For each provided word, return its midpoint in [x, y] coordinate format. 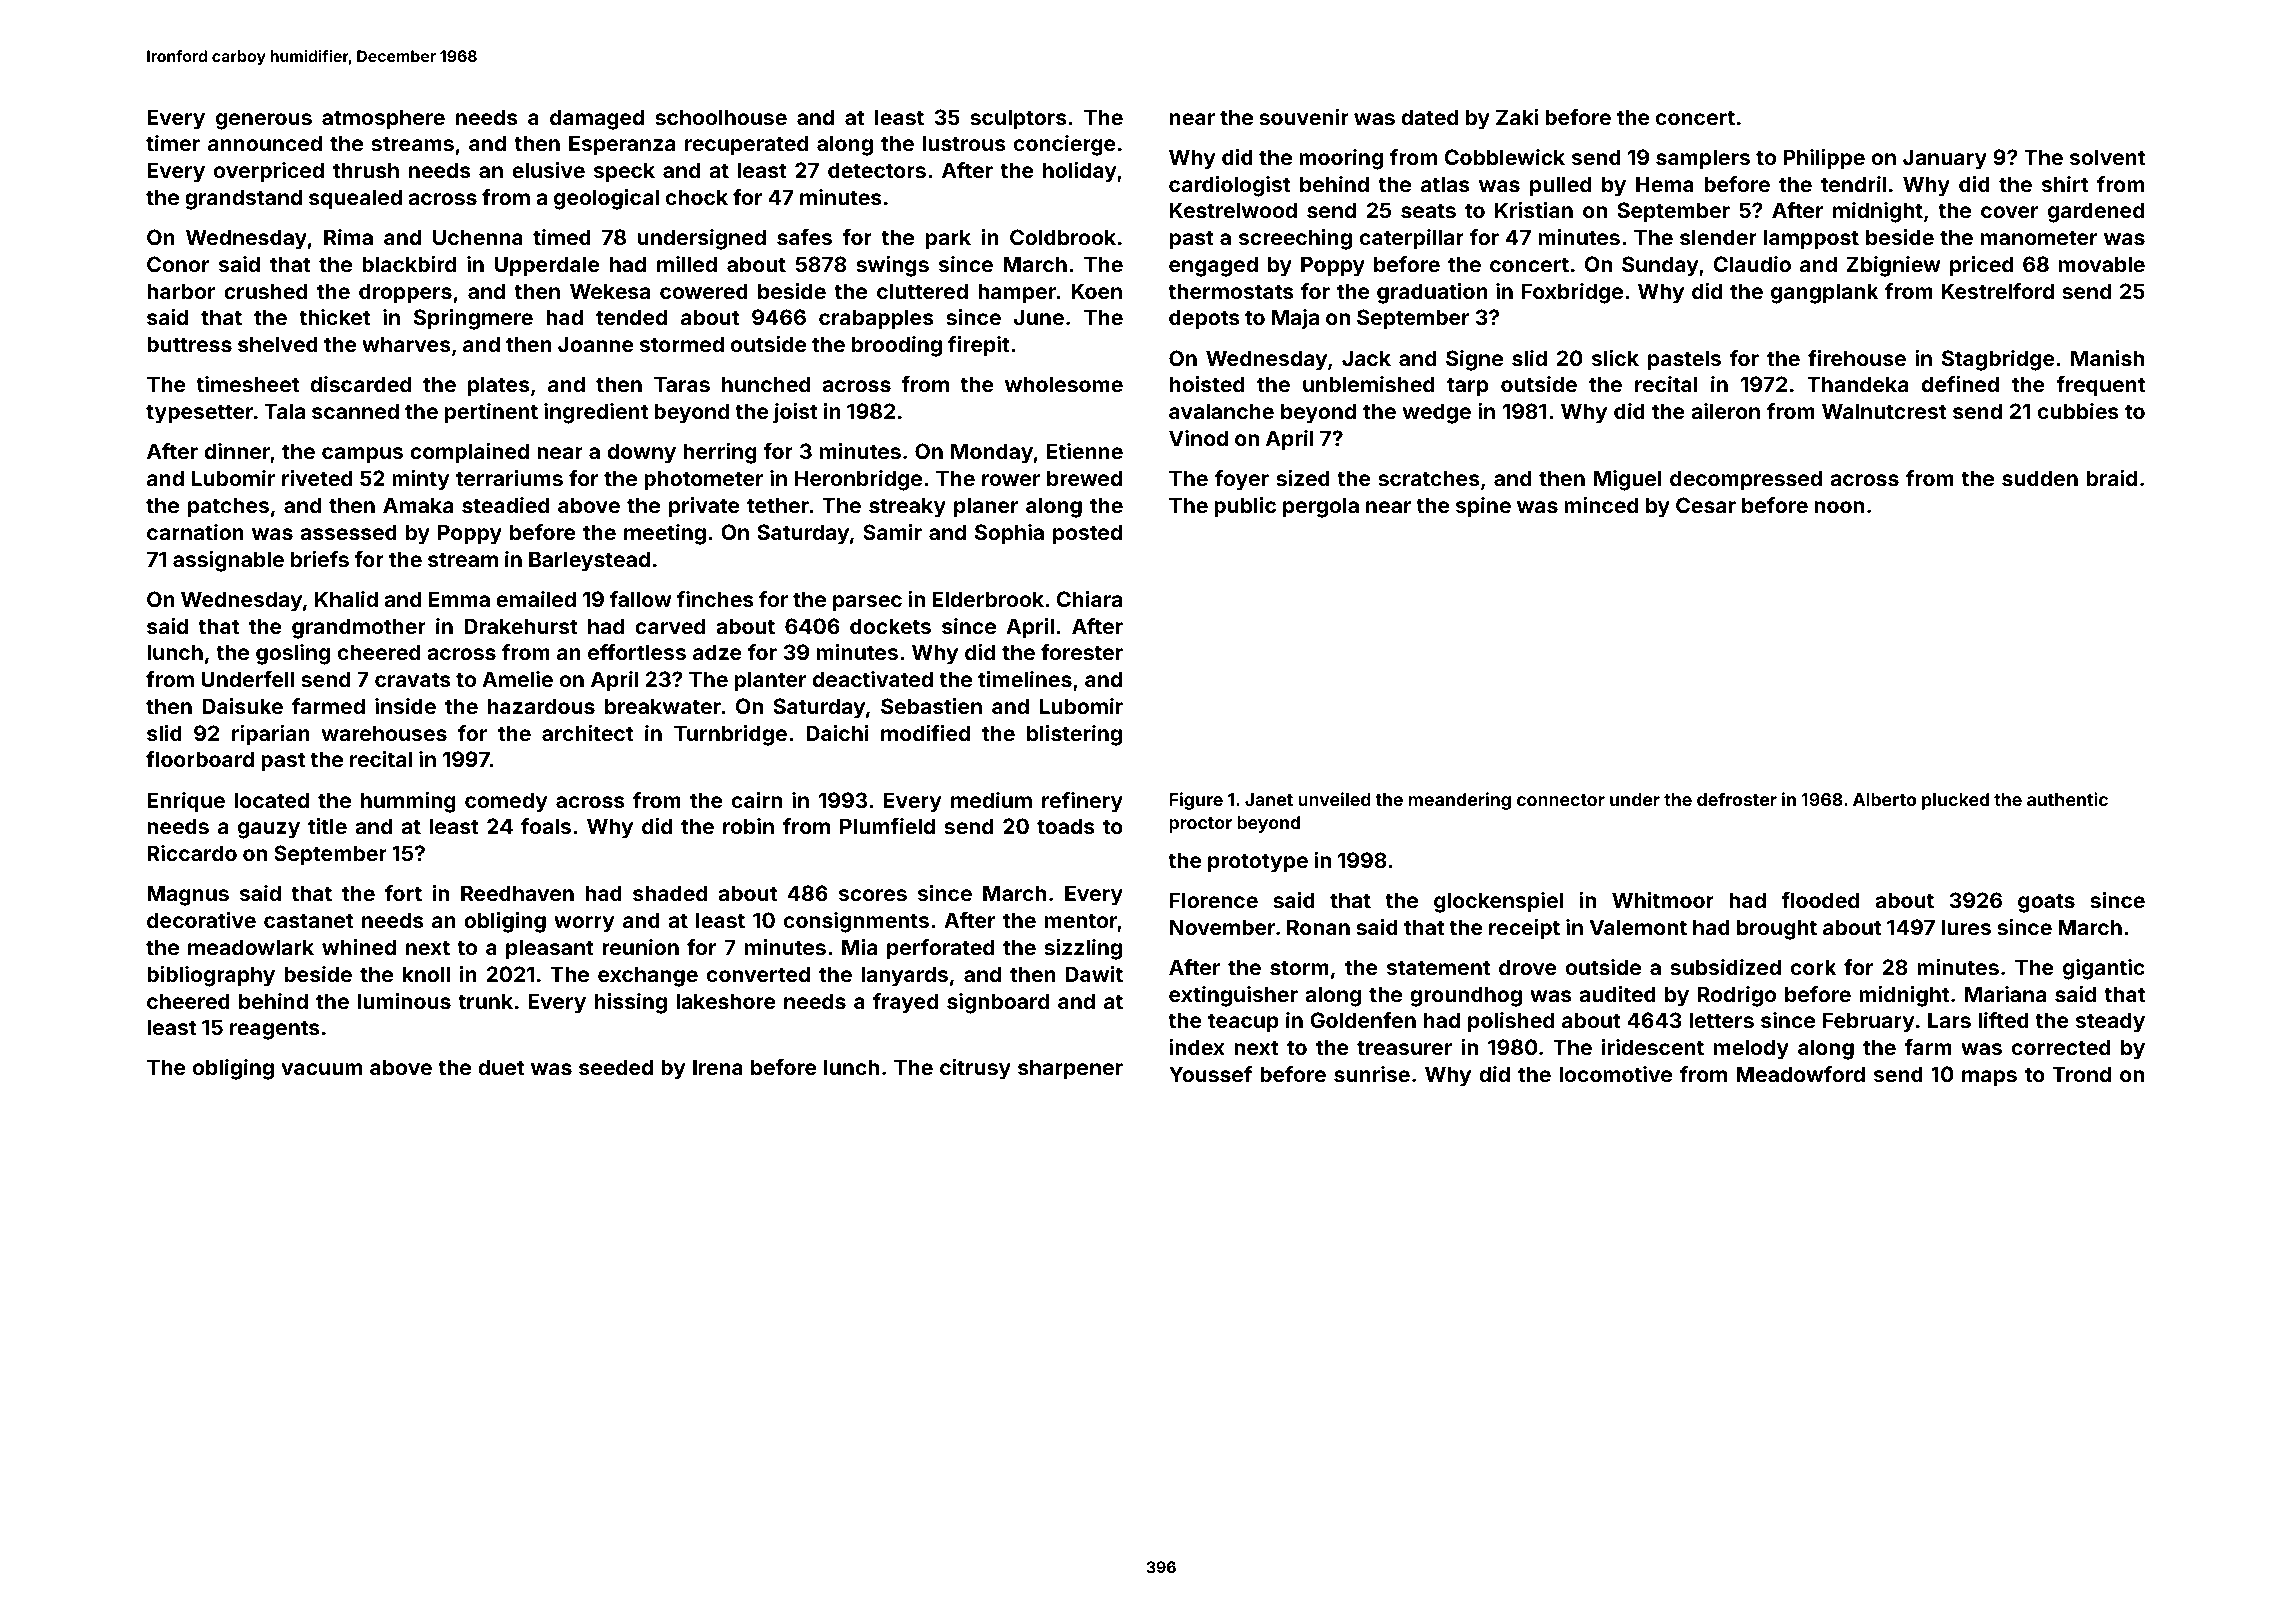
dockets [890, 626]
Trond [2082, 1074]
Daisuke [242, 706]
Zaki [1517, 117]
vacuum [321, 1069]
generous [264, 121]
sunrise [1372, 1074]
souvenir [1304, 117]
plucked [1955, 801]
